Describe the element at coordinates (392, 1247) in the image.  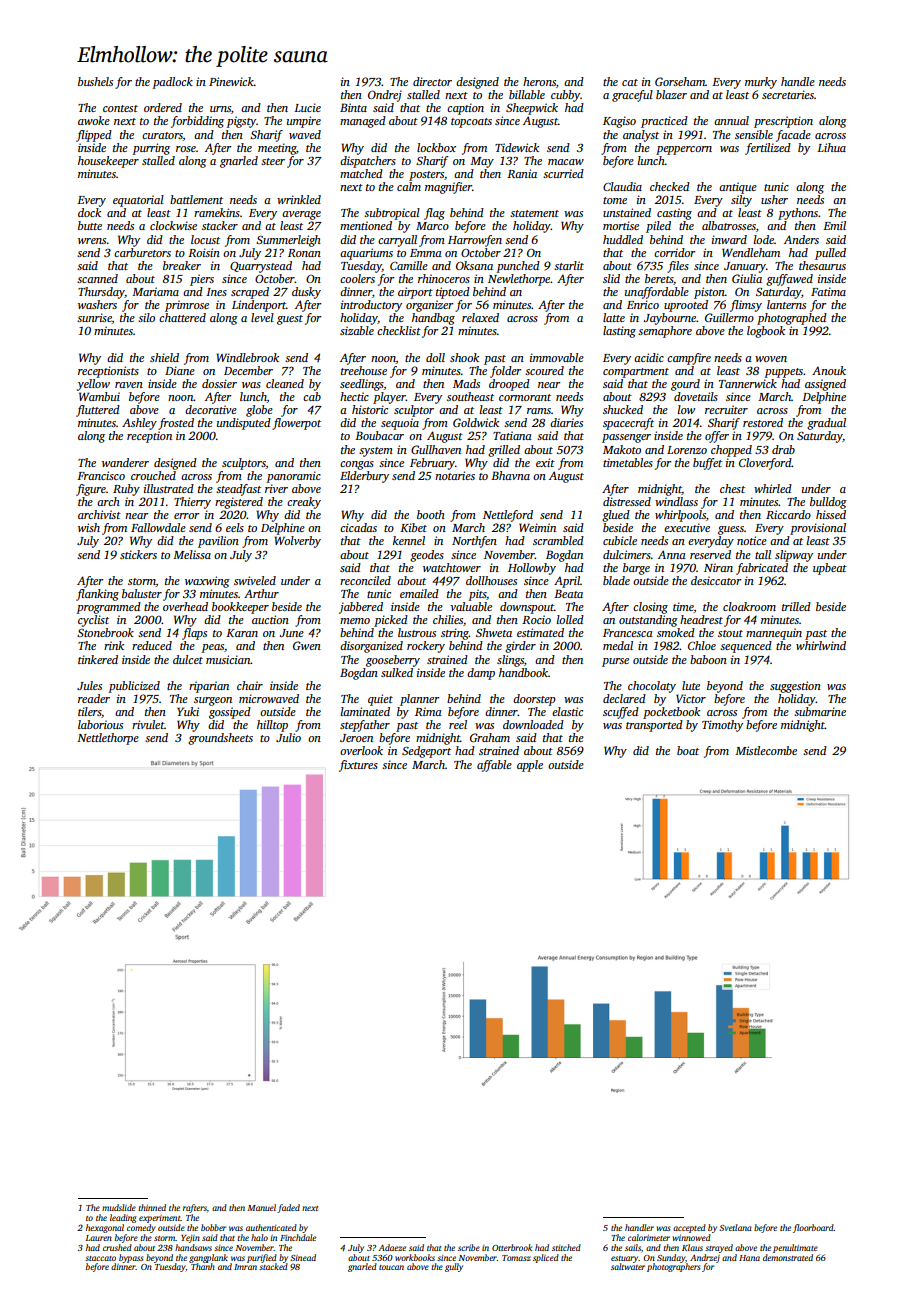
I see `Adaeze` at that location.
